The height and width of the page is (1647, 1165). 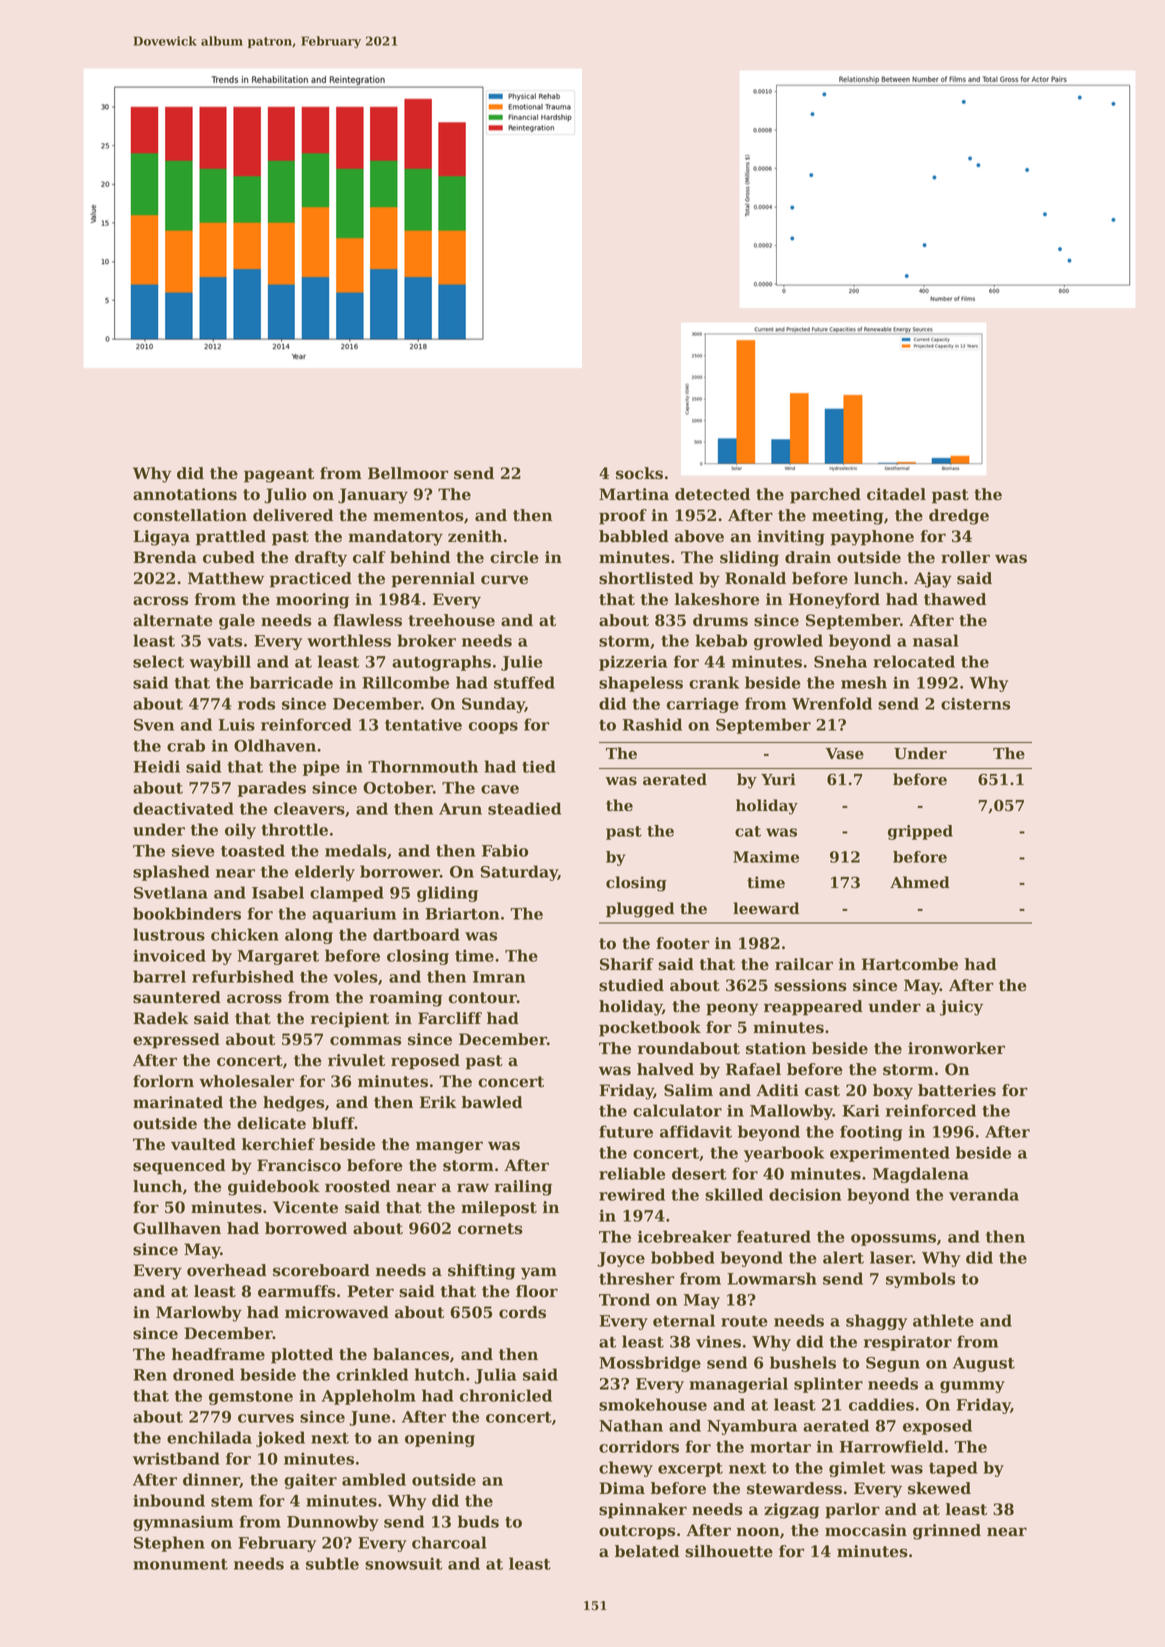 What do you see at coordinates (844, 754) in the page?
I see `Vase` at bounding box center [844, 754].
